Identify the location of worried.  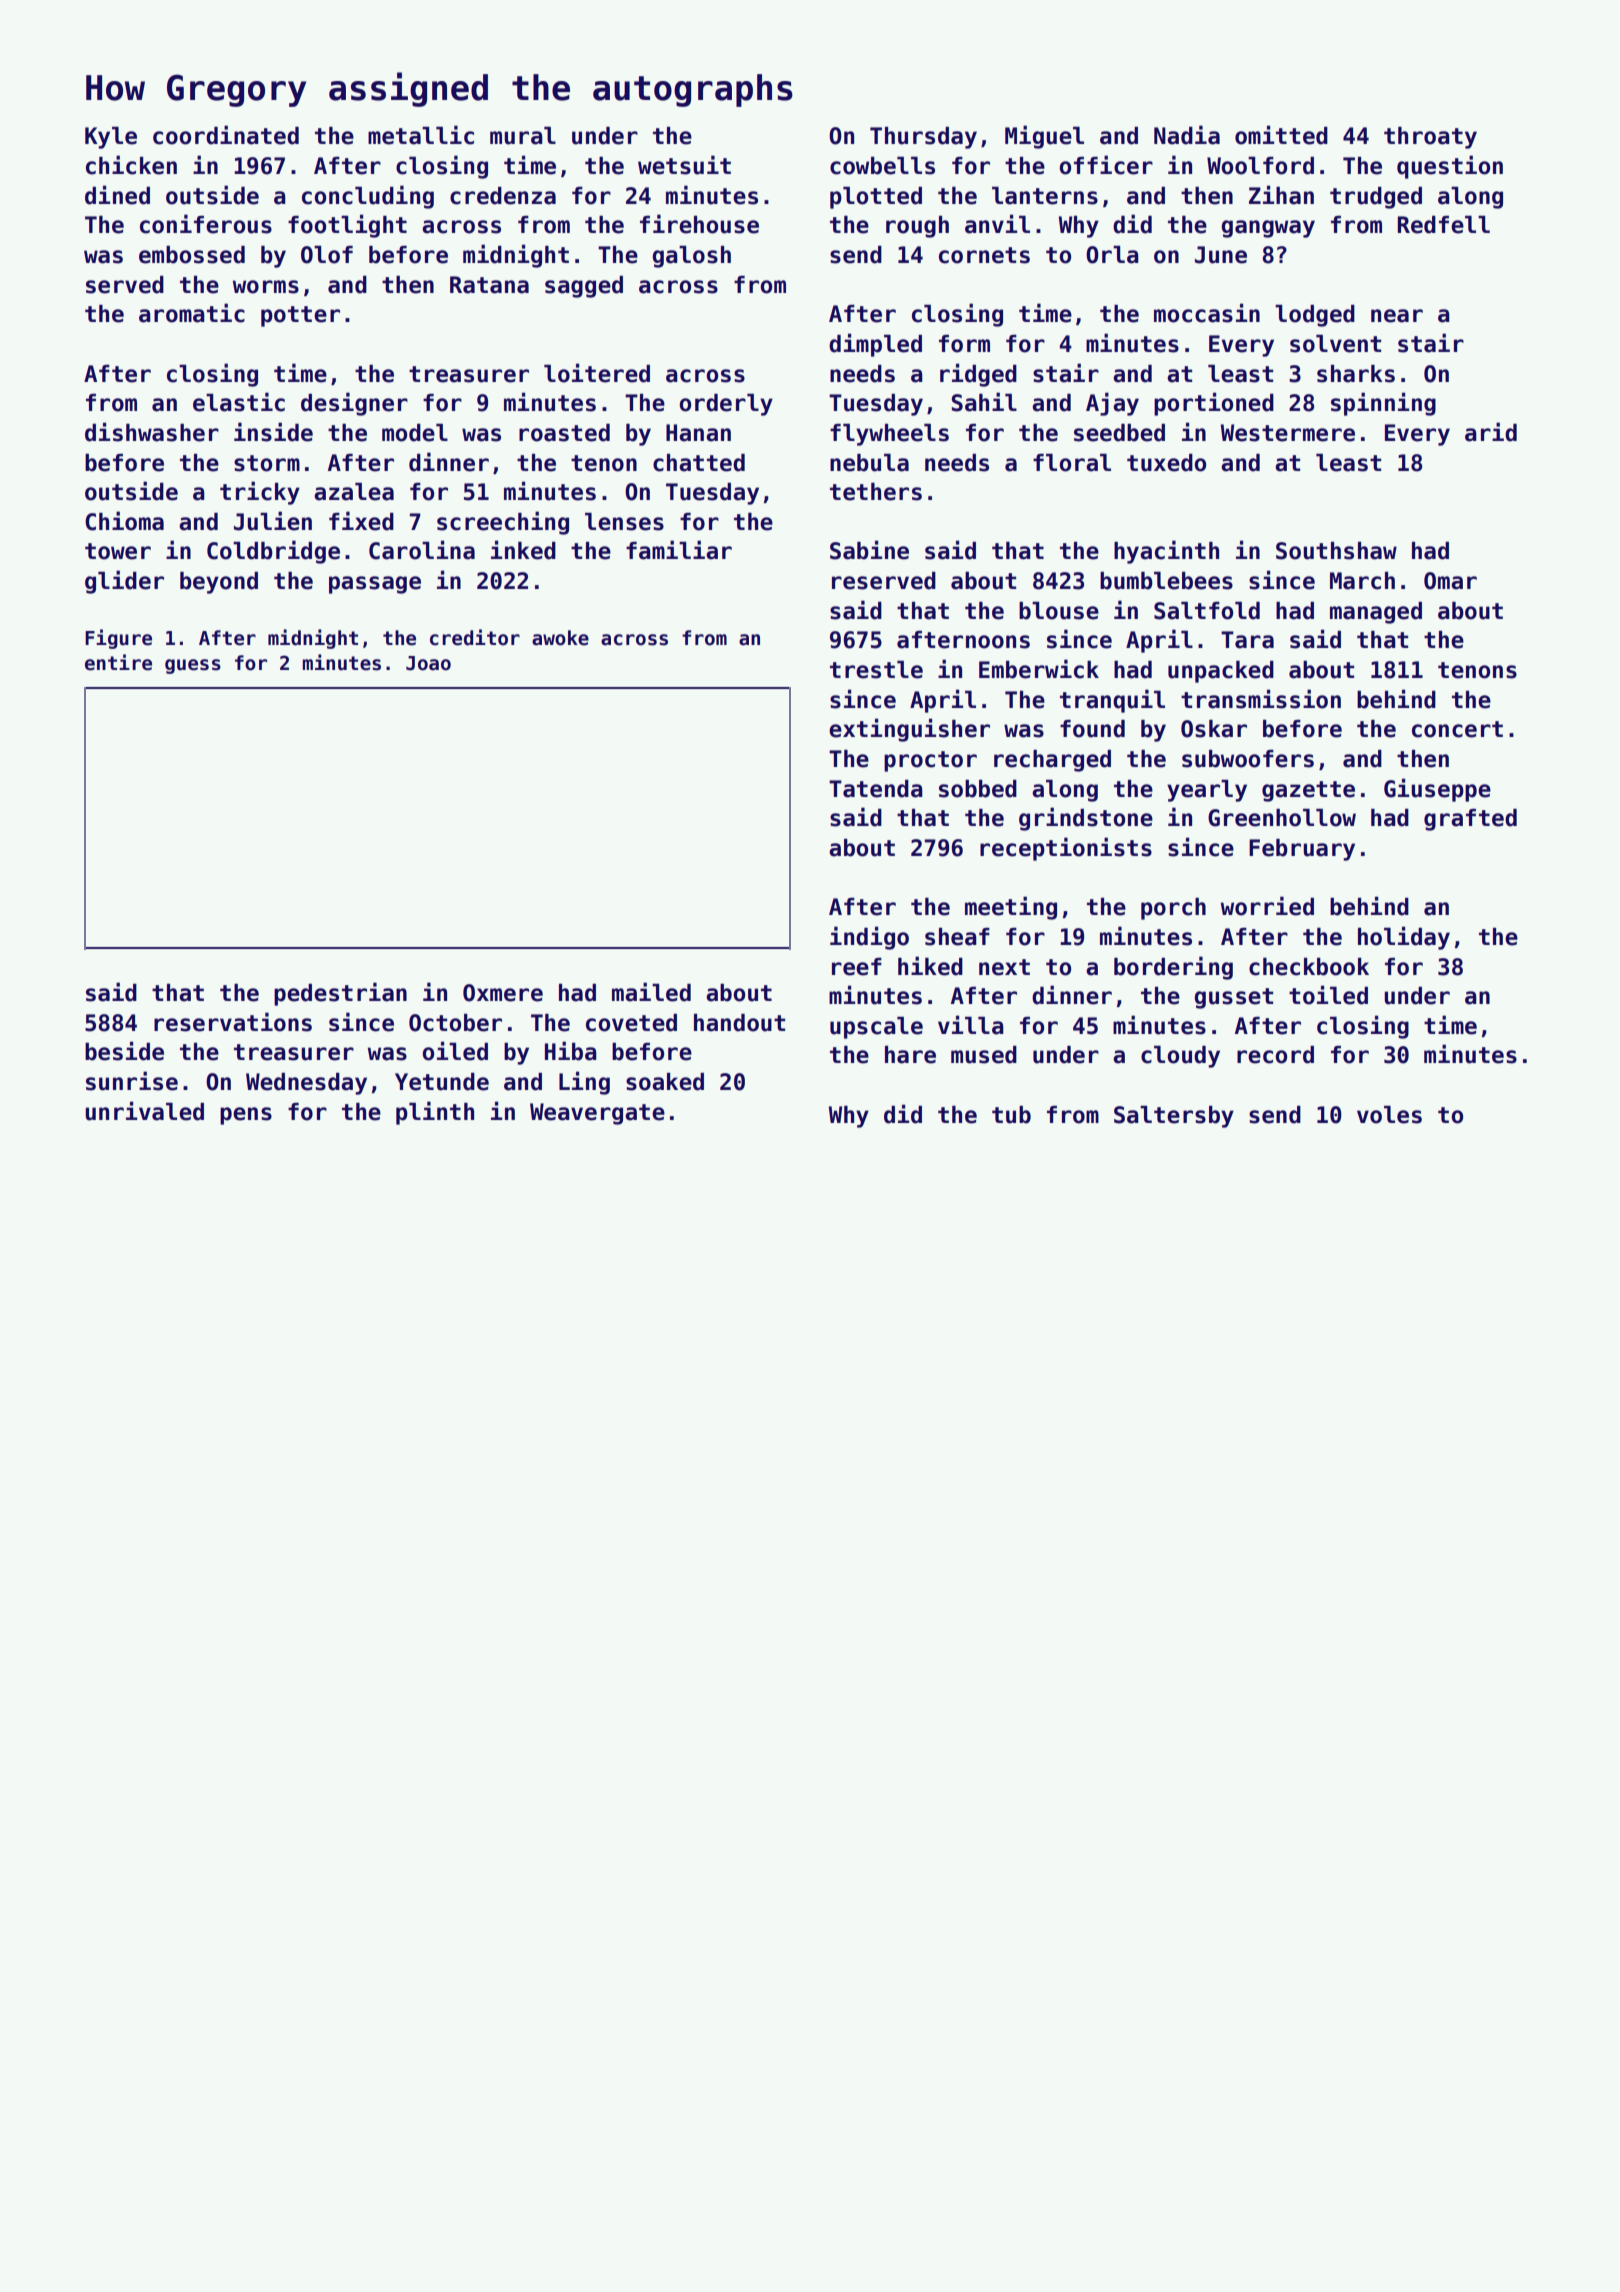
(1267, 906).
